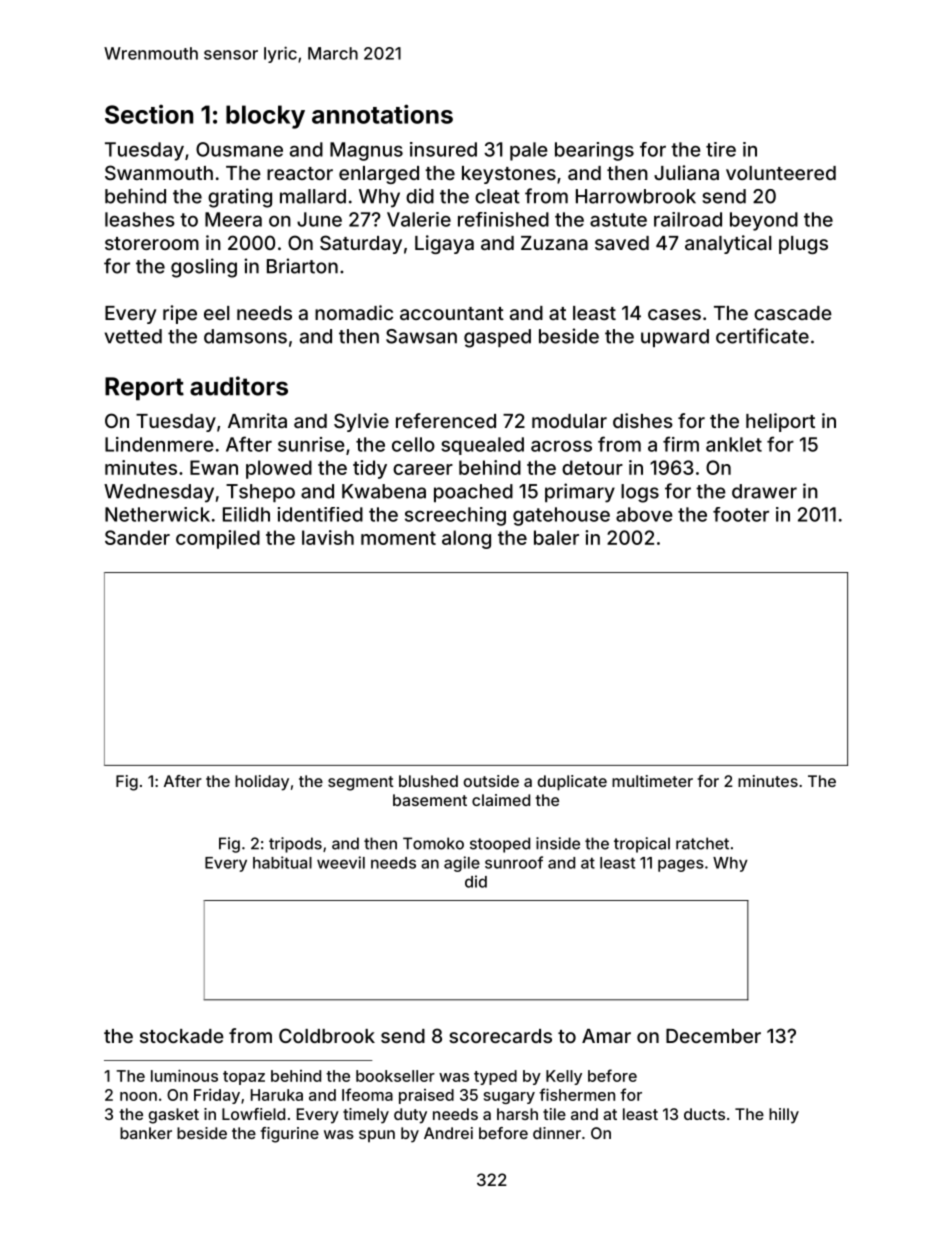 The image size is (952, 1233). What do you see at coordinates (704, 1114) in the screenshot?
I see `ducts` at bounding box center [704, 1114].
